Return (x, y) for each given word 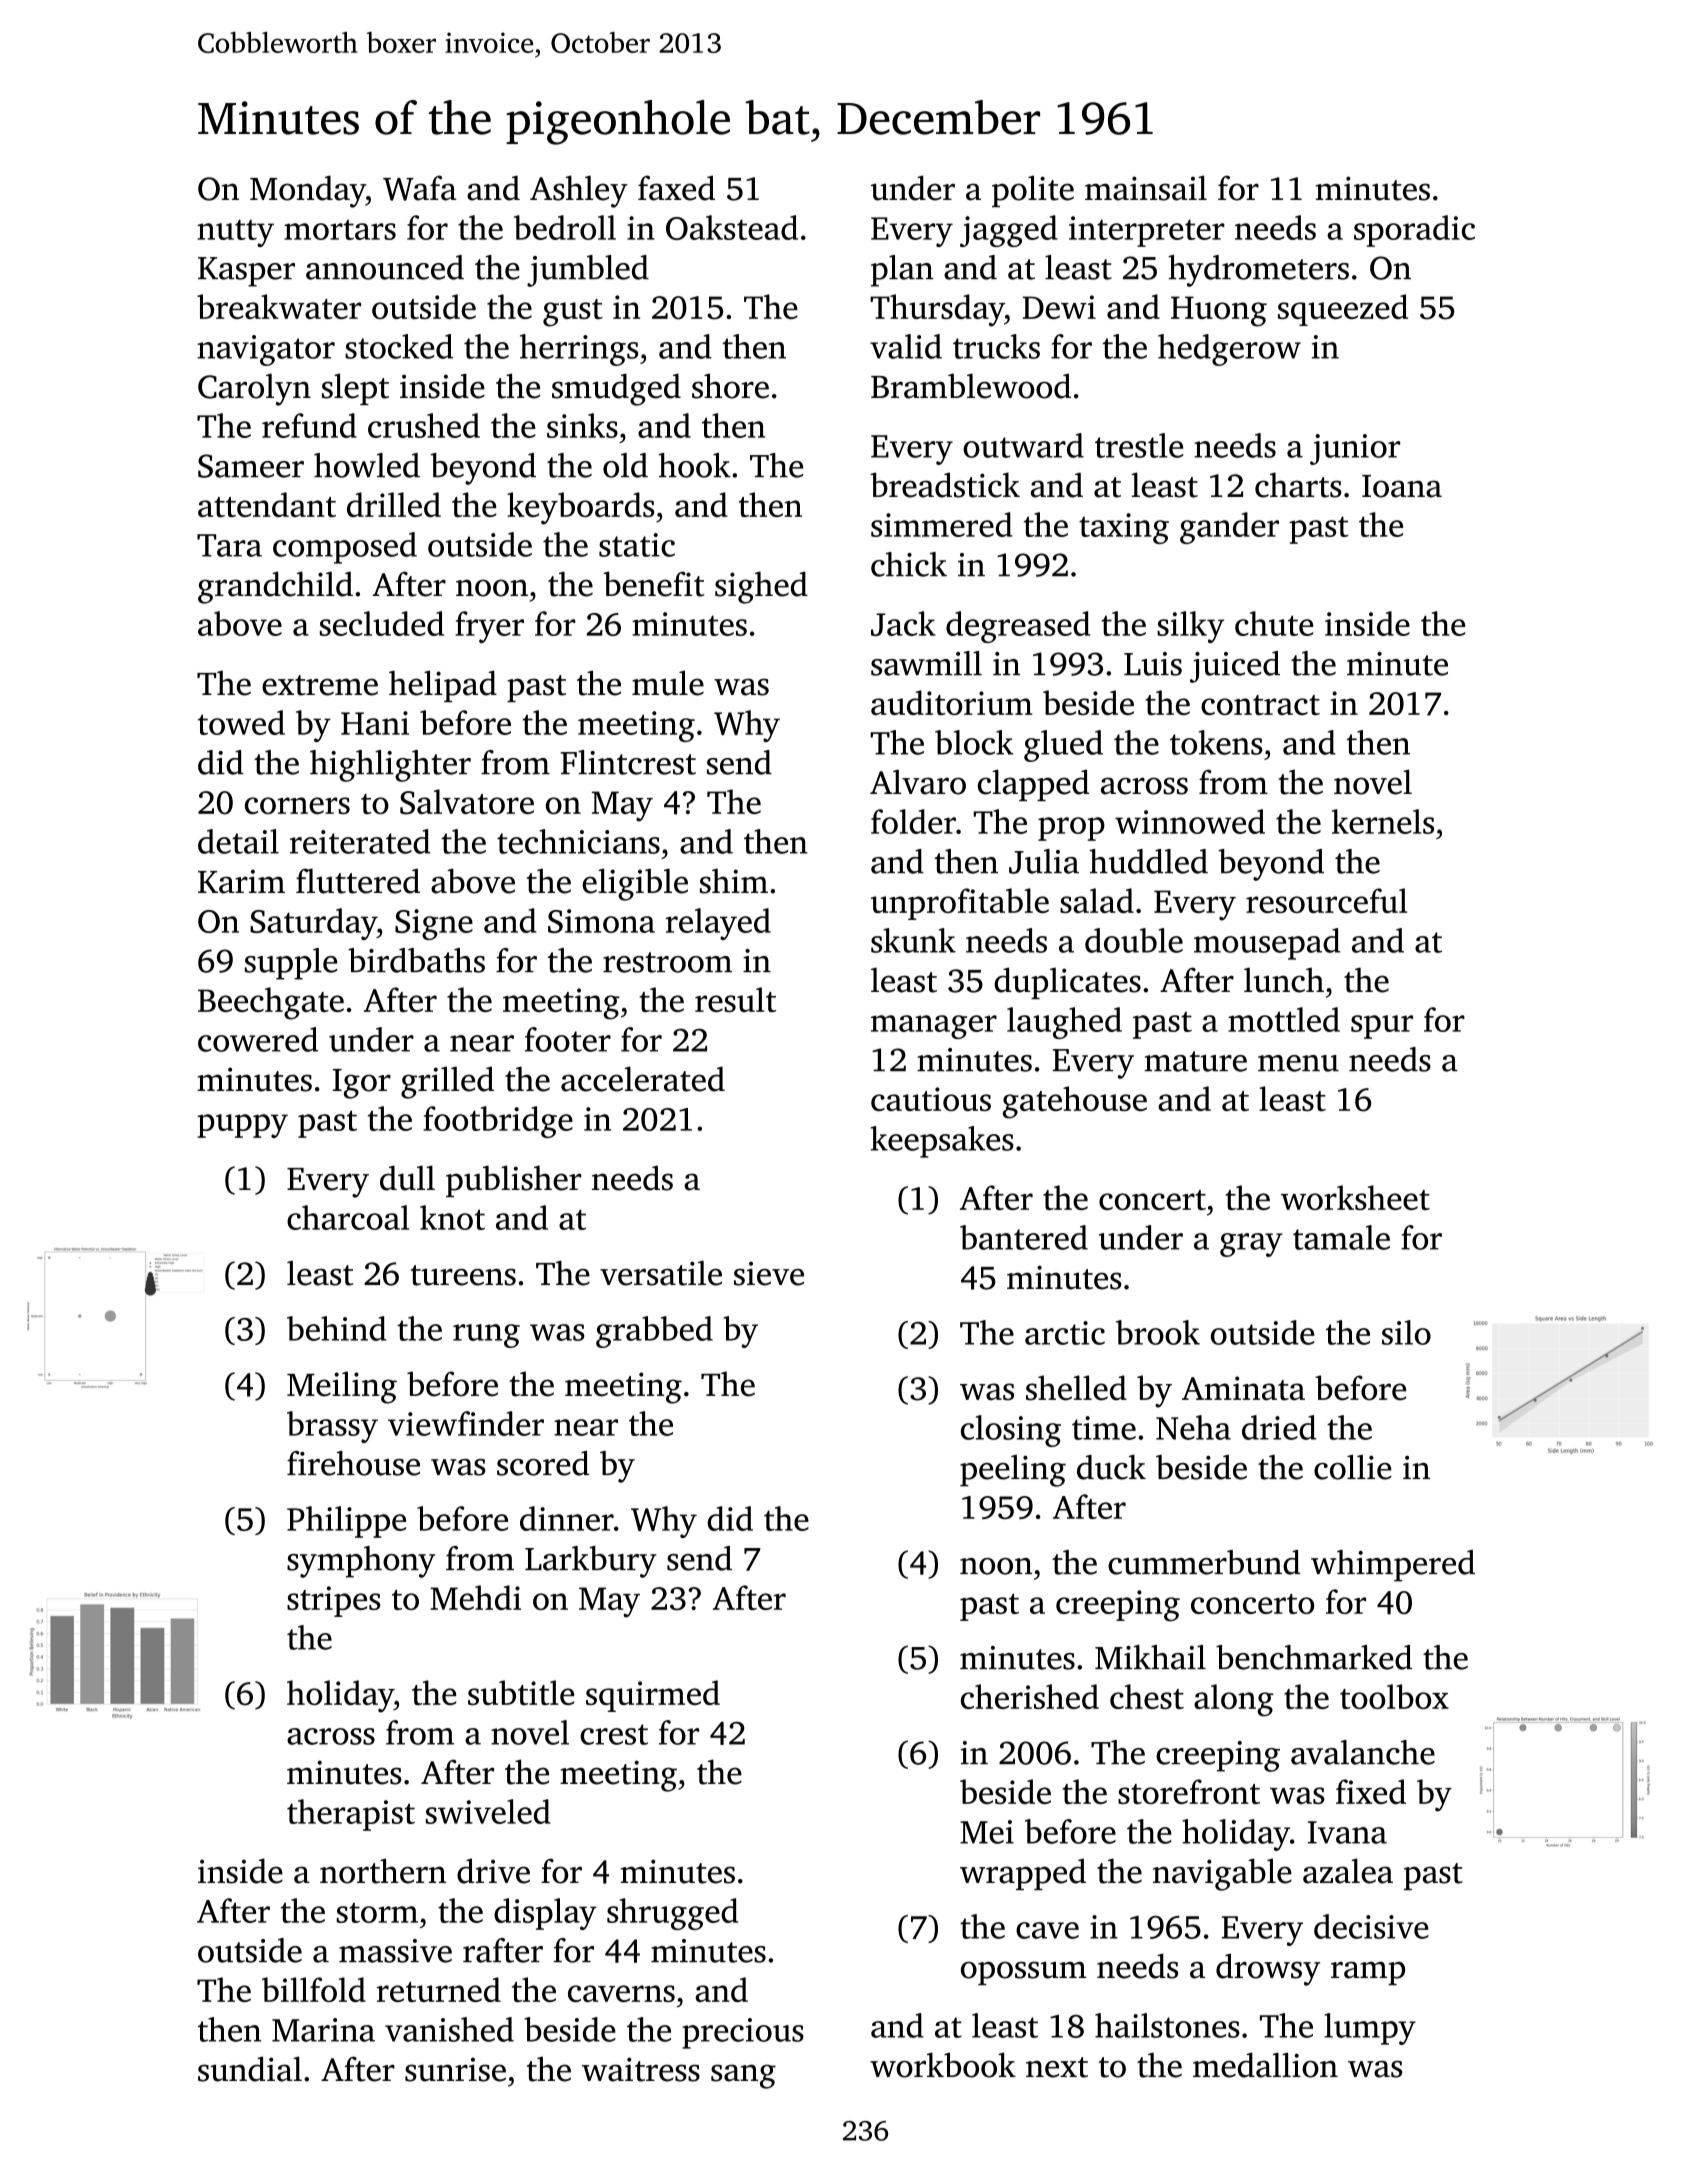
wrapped (1023, 1874)
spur (1382, 1027)
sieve (769, 1274)
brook (1158, 1332)
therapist (351, 1815)
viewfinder (466, 1423)
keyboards (580, 508)
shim (734, 881)
